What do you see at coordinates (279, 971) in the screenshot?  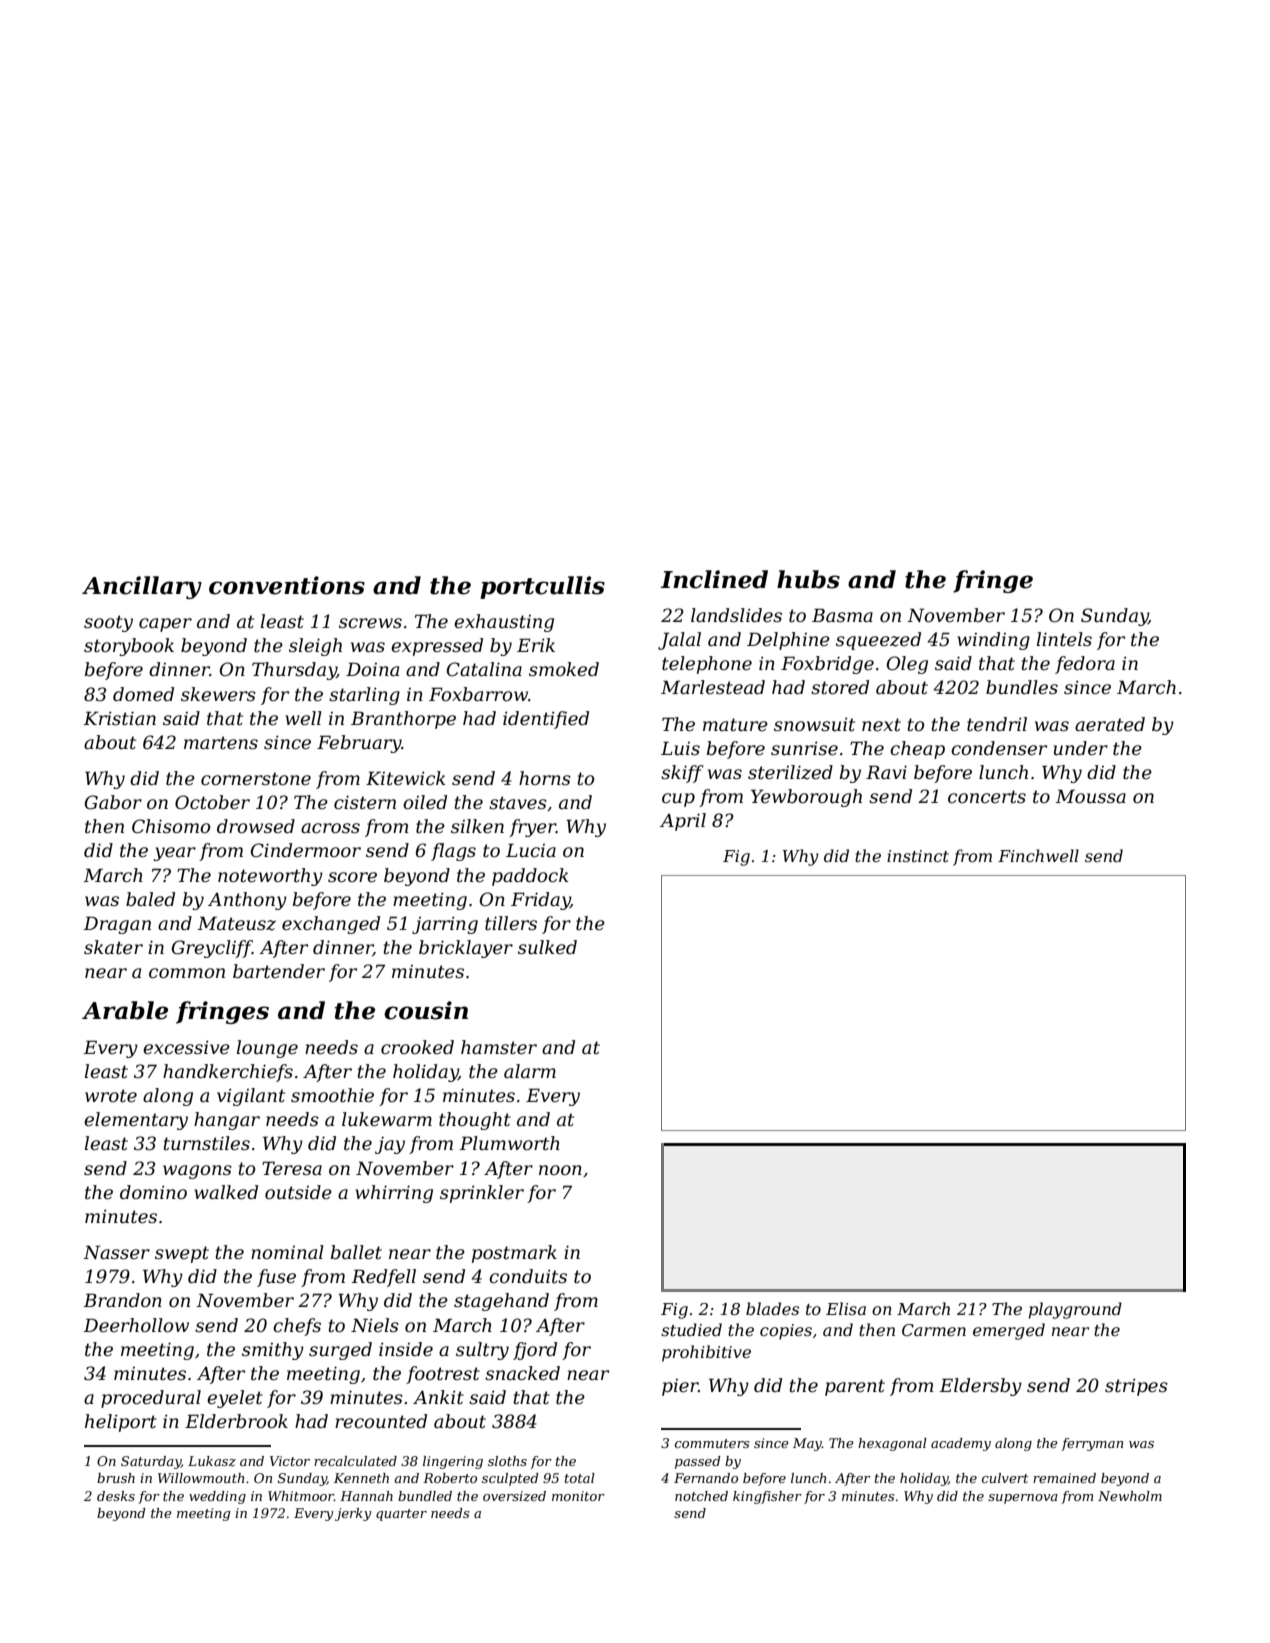 I see `bartender` at bounding box center [279, 971].
